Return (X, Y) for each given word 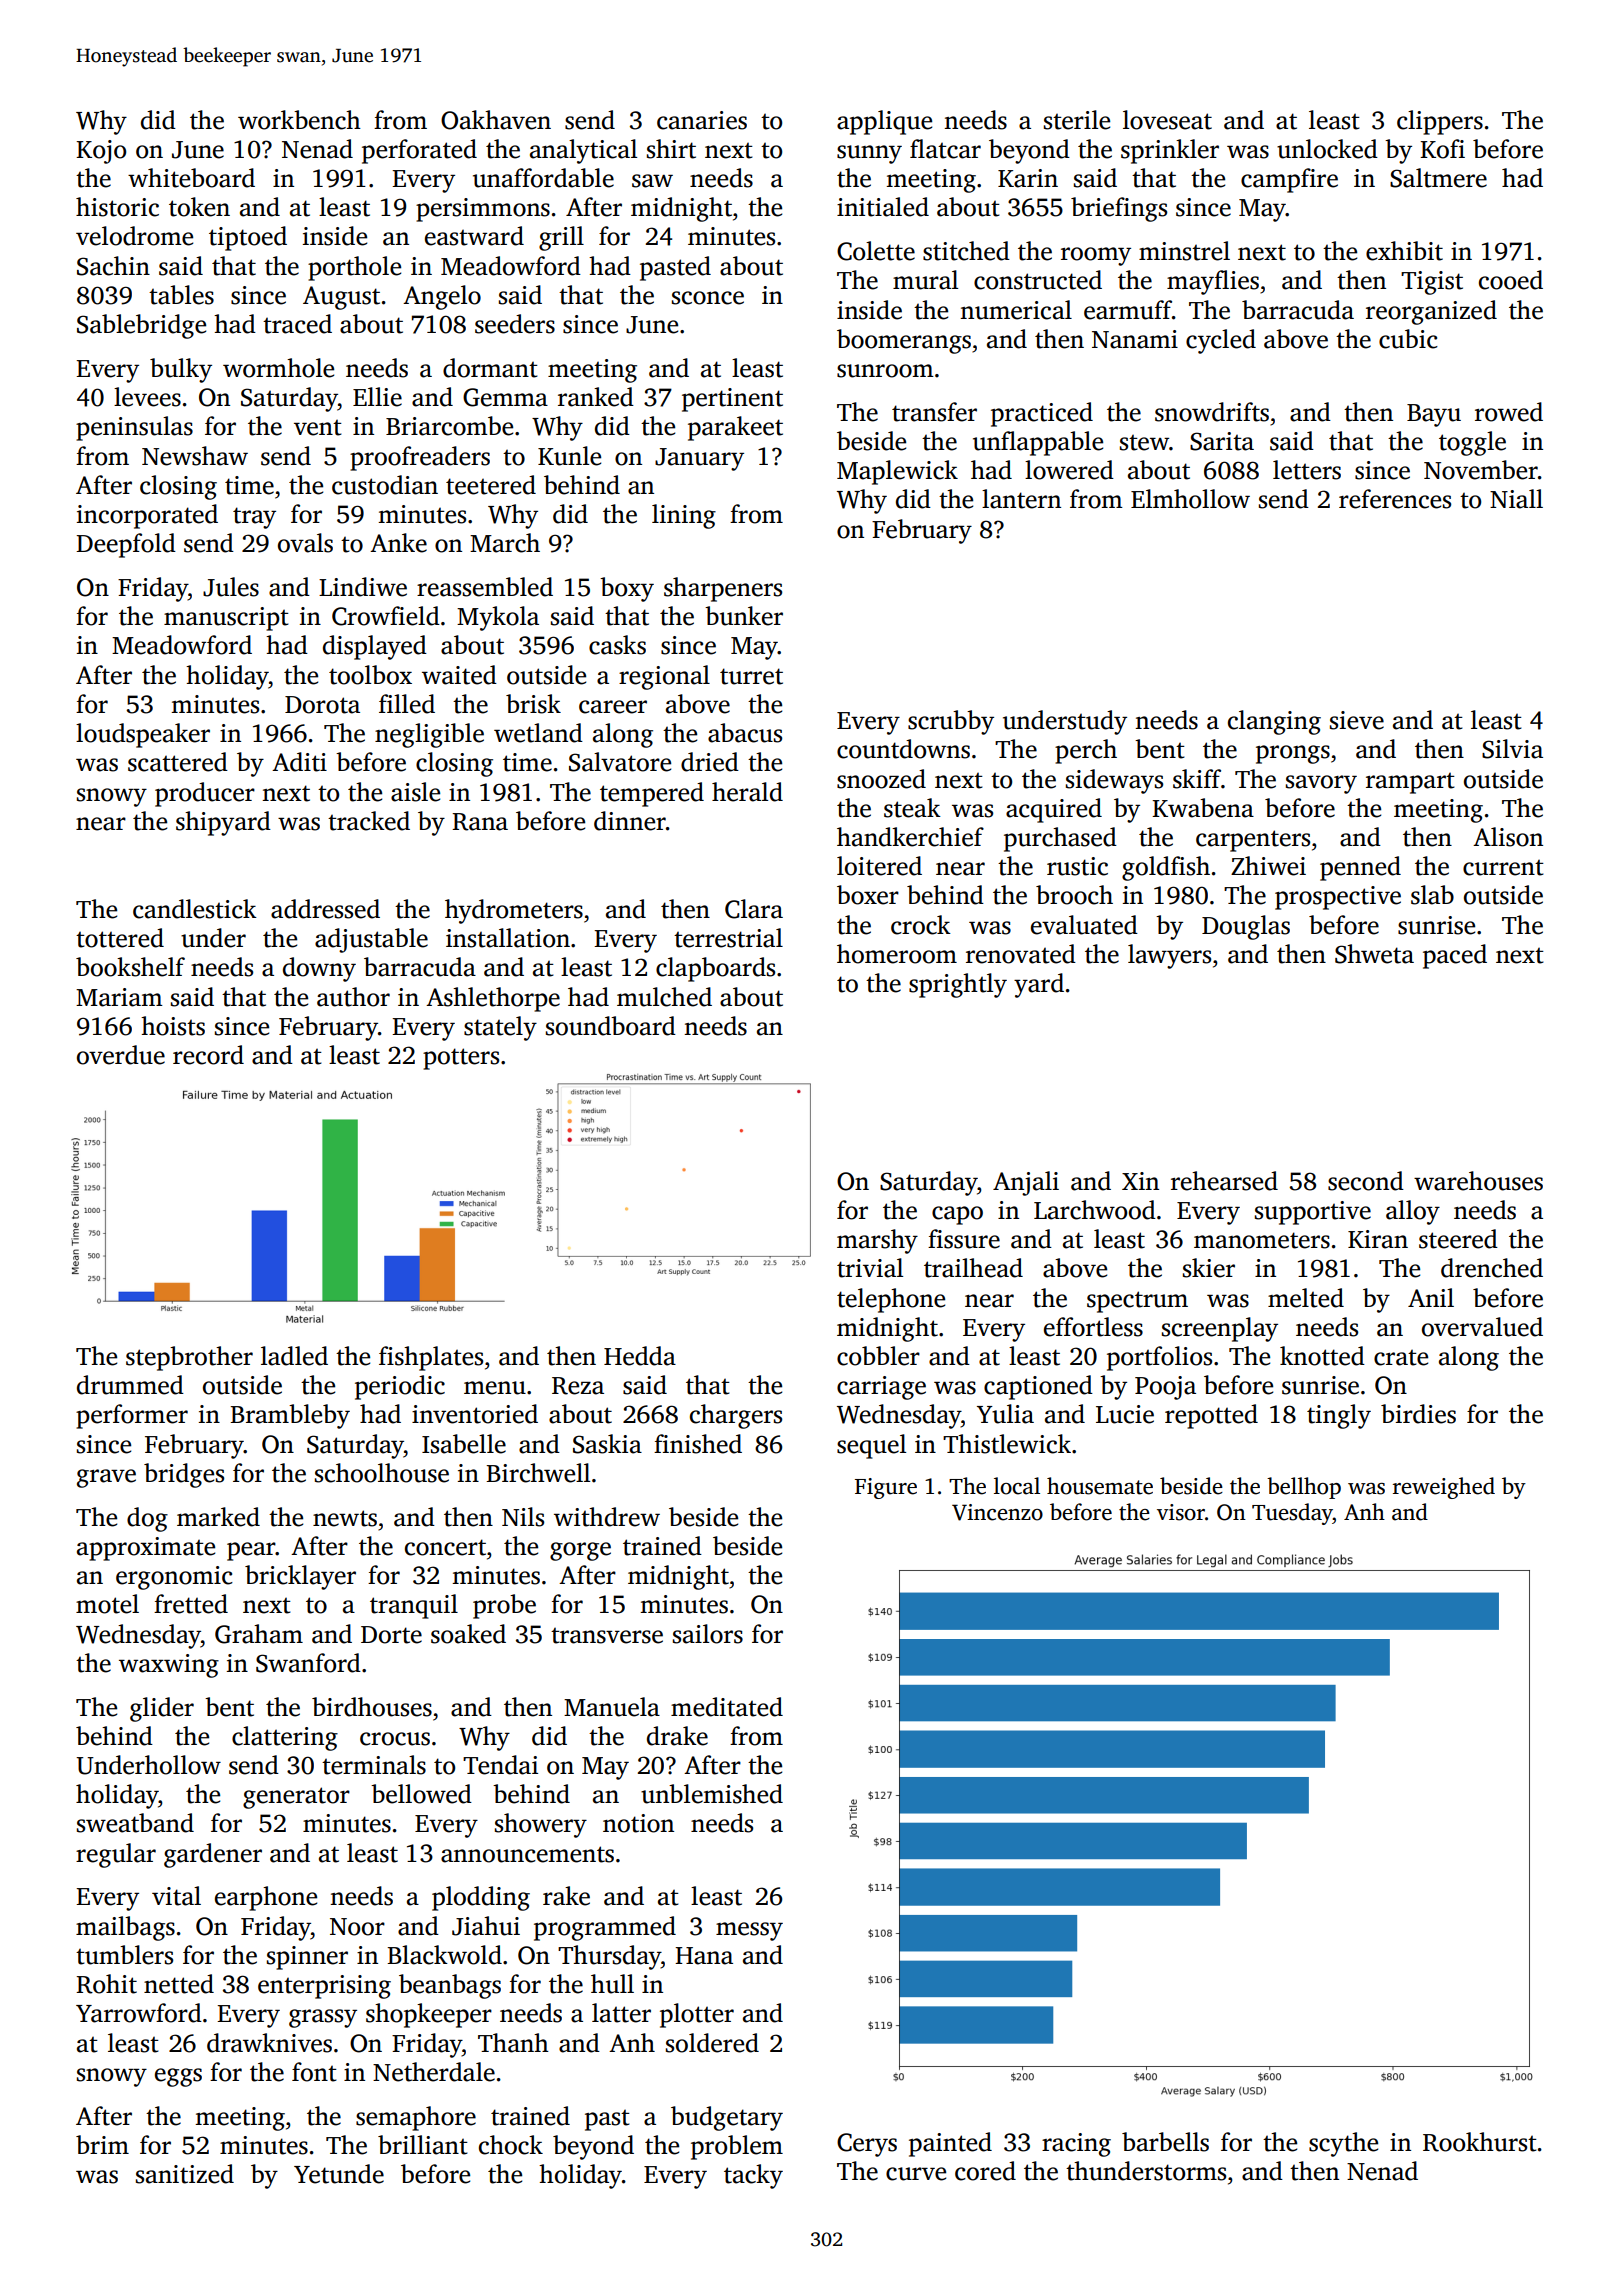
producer (205, 794)
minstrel (1184, 251)
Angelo (442, 297)
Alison (1508, 837)
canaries (702, 120)
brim (102, 2144)
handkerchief (910, 837)
